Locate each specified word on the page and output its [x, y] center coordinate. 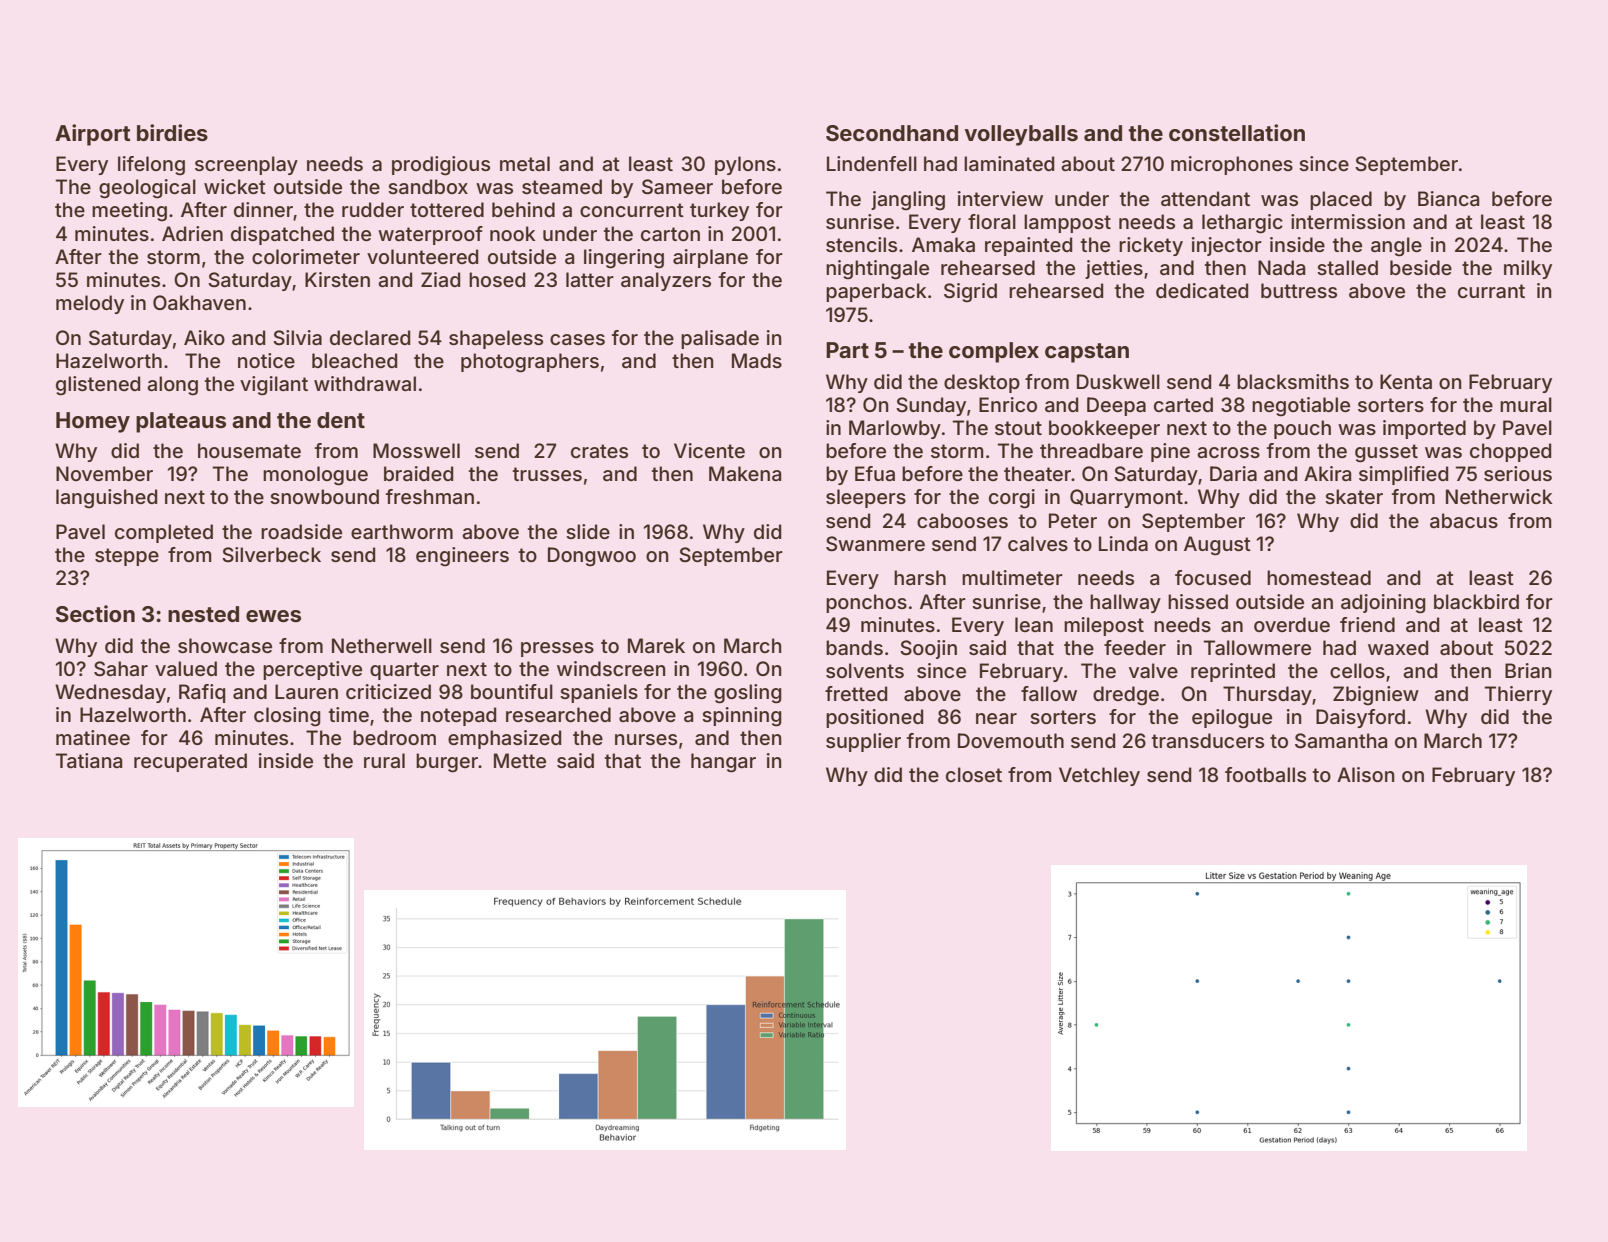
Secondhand [892, 133]
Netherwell [382, 645]
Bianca [1449, 198]
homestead [1319, 577]
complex [994, 352]
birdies [172, 132]
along [172, 386]
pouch [1302, 429]
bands [854, 647]
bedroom [394, 737]
